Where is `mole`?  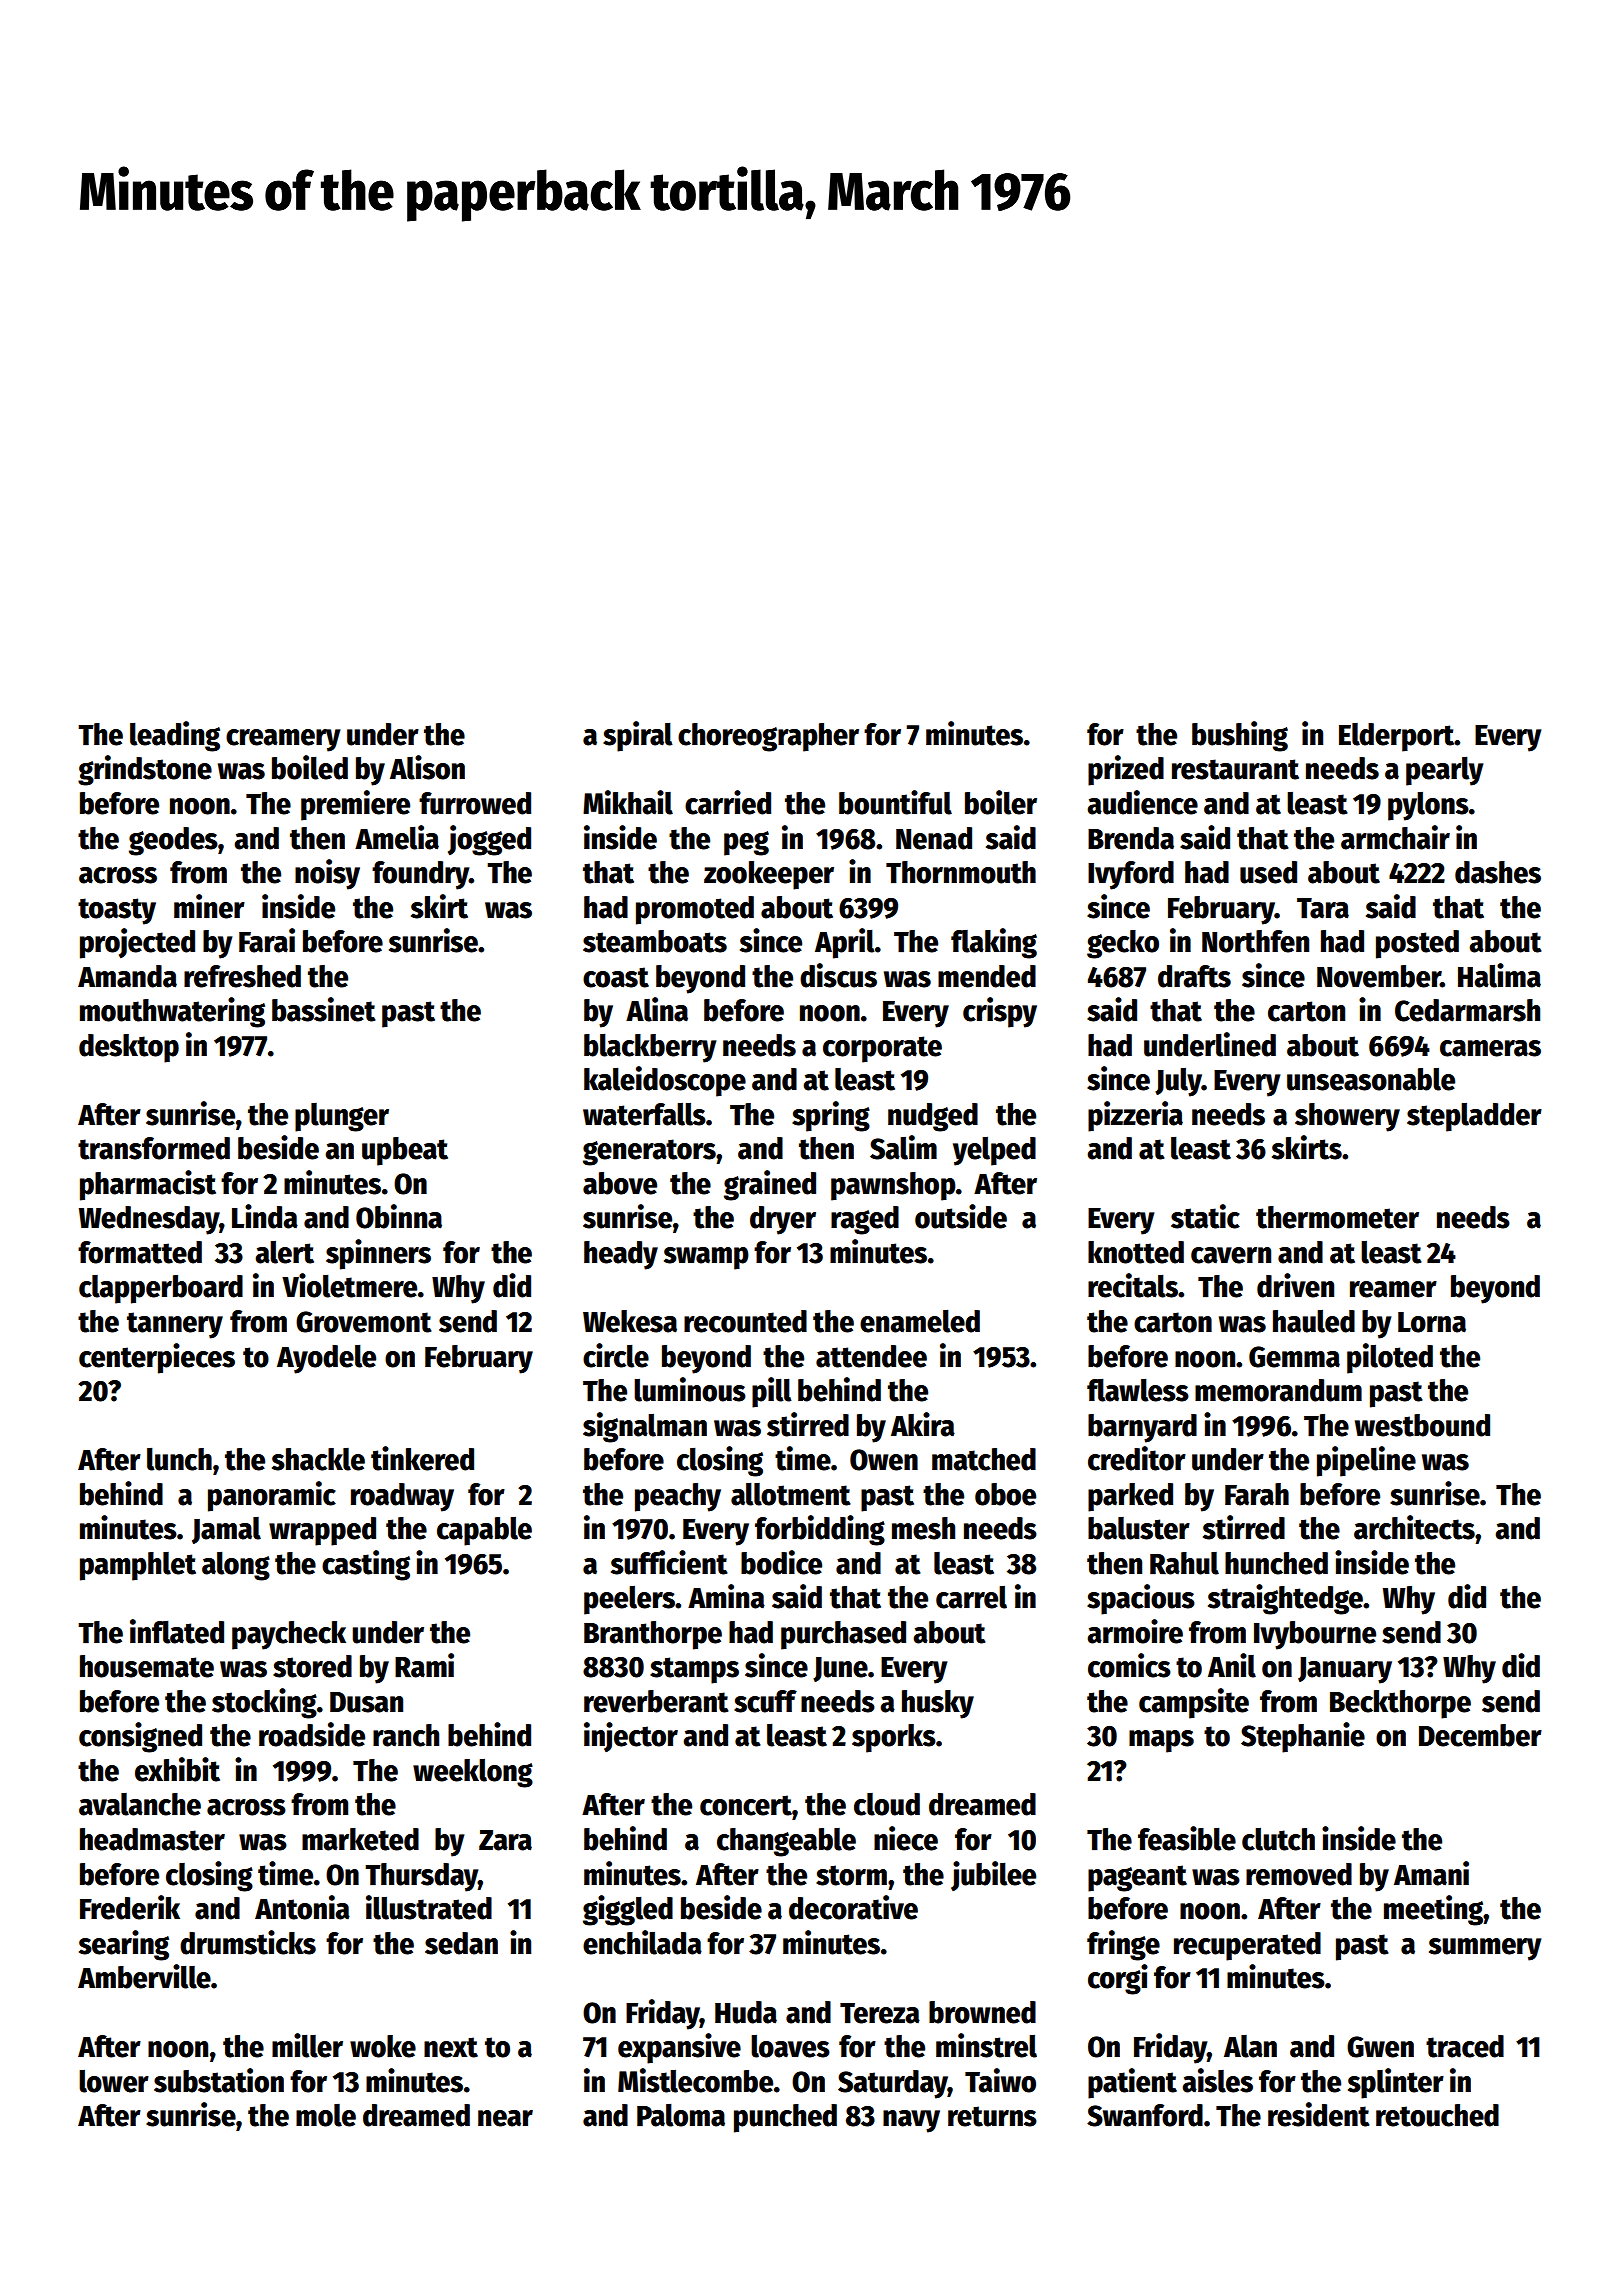
mole is located at coordinates (326, 2115).
